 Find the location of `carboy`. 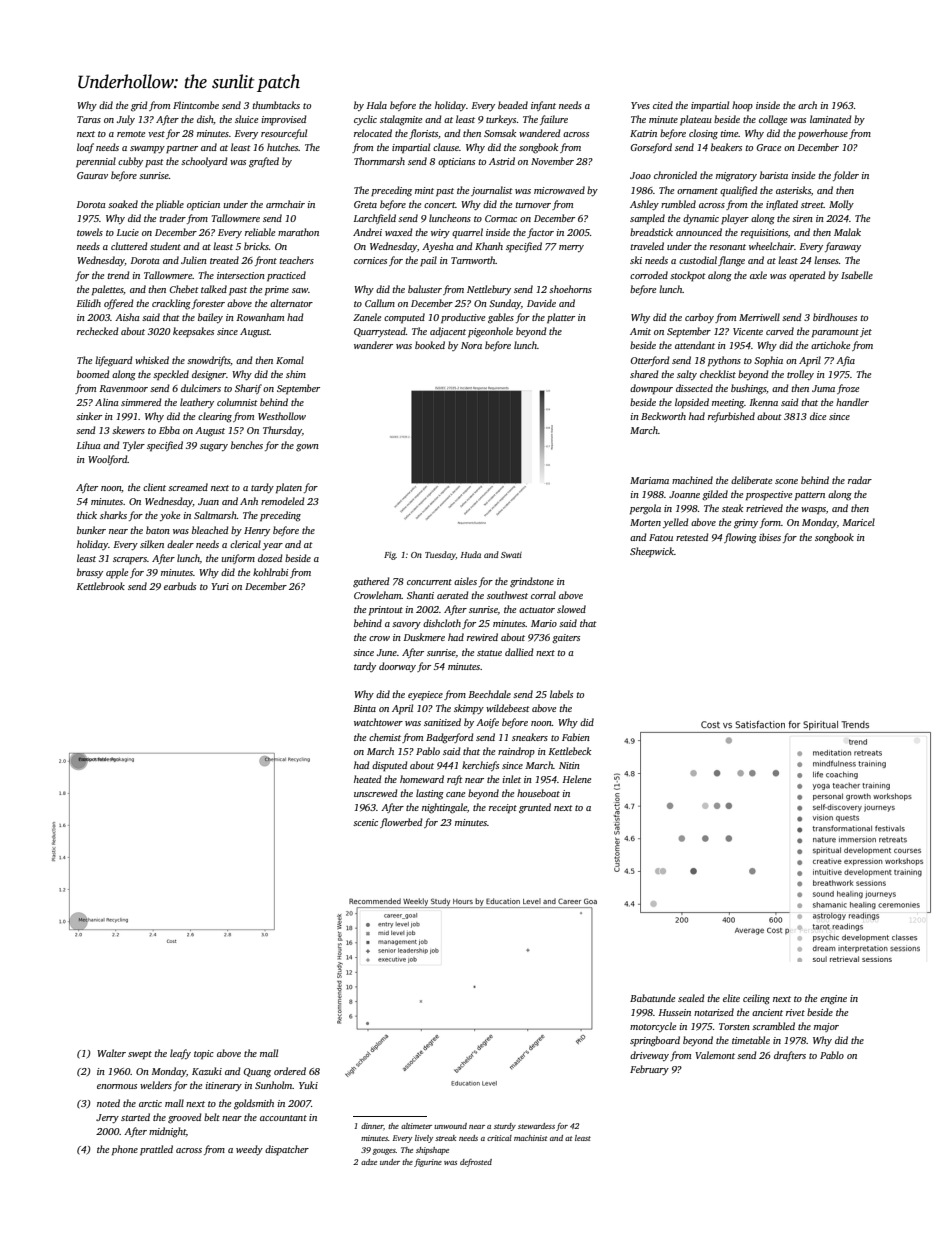

carboy is located at coordinates (699, 318).
